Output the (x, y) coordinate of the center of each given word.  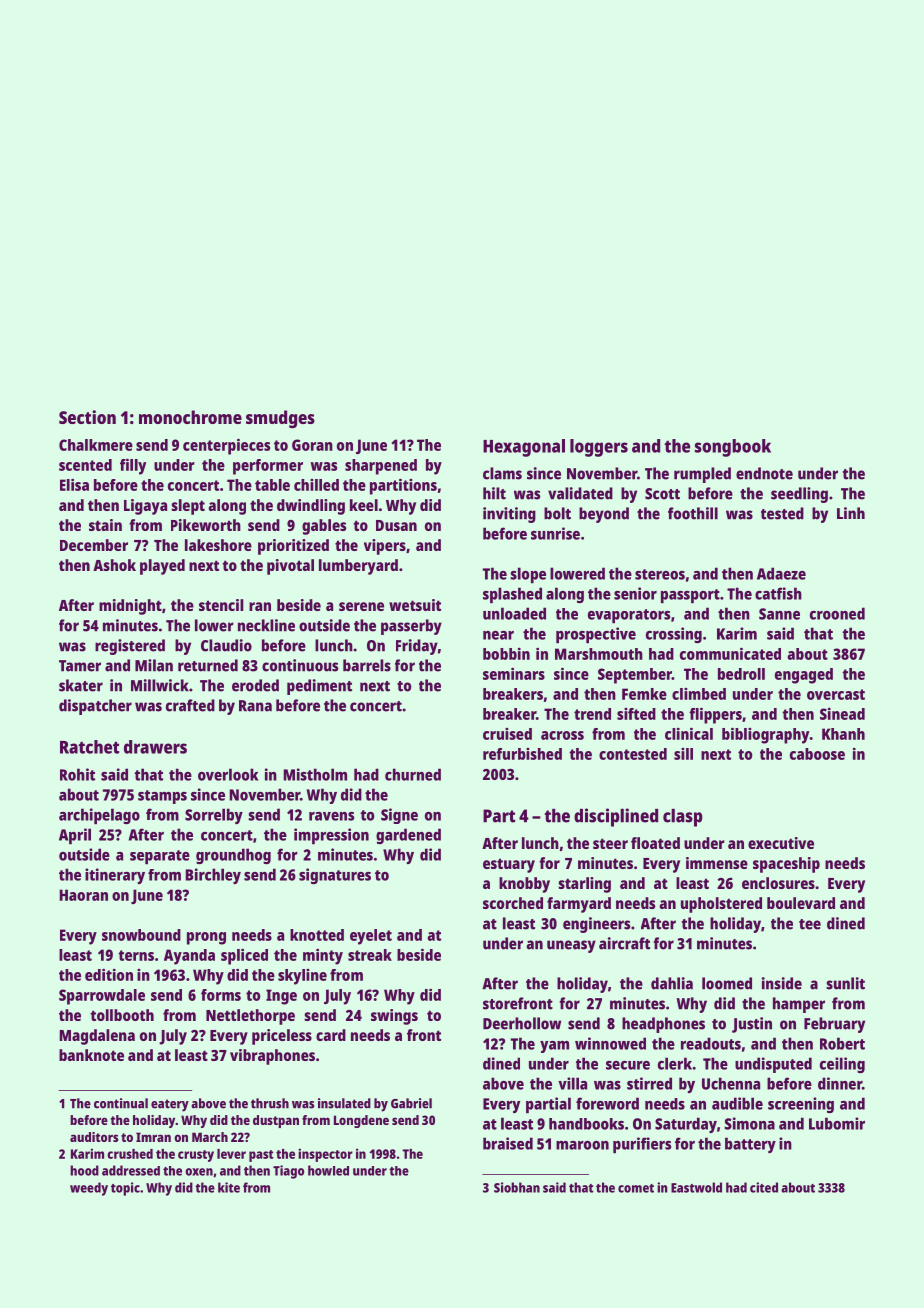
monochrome (190, 417)
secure (628, 1065)
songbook (733, 448)
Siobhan (517, 1187)
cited (764, 1187)
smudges (280, 419)
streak (370, 955)
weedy (89, 1189)
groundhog (233, 856)
